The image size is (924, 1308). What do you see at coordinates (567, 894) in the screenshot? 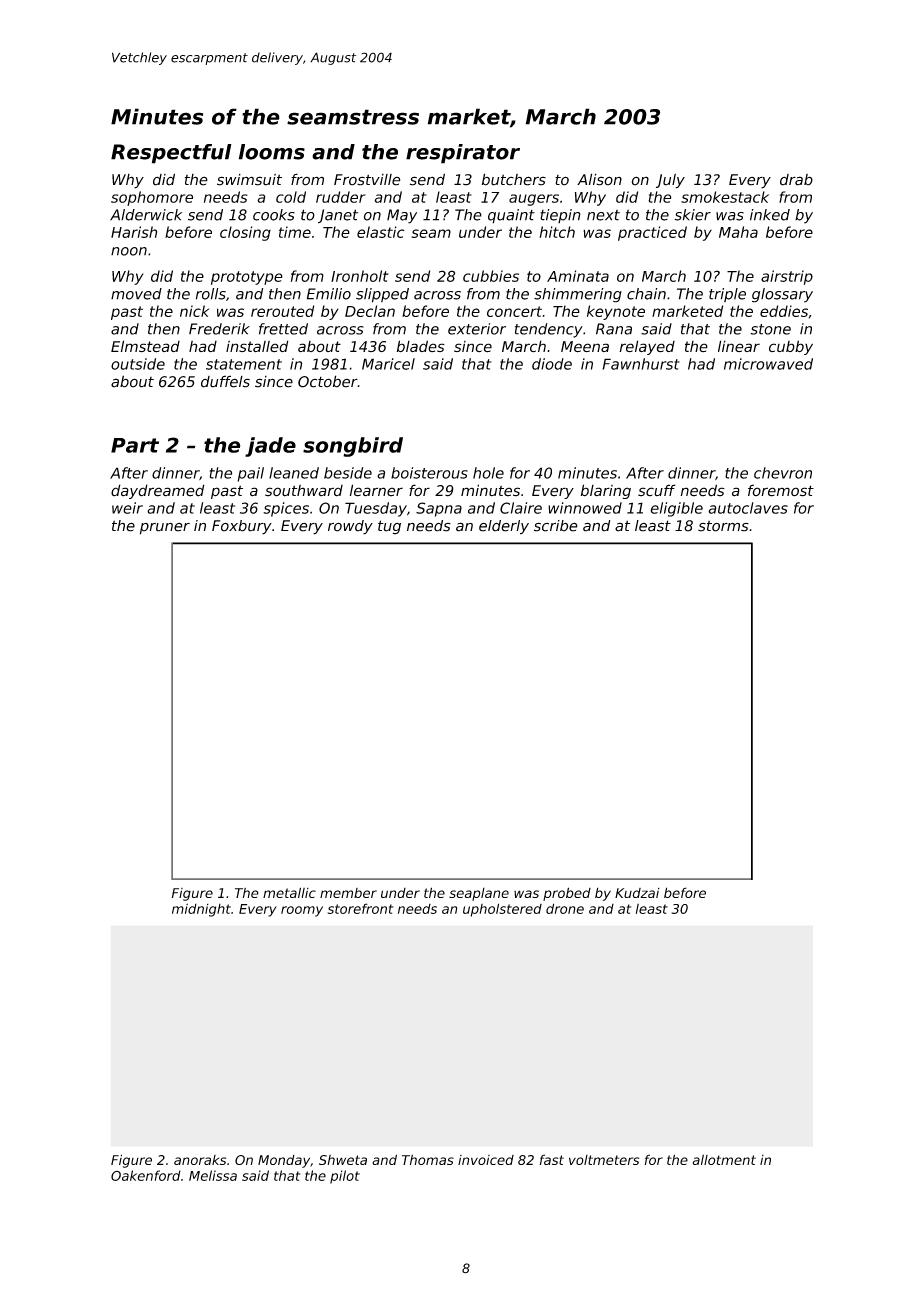
I see `probed` at bounding box center [567, 894].
